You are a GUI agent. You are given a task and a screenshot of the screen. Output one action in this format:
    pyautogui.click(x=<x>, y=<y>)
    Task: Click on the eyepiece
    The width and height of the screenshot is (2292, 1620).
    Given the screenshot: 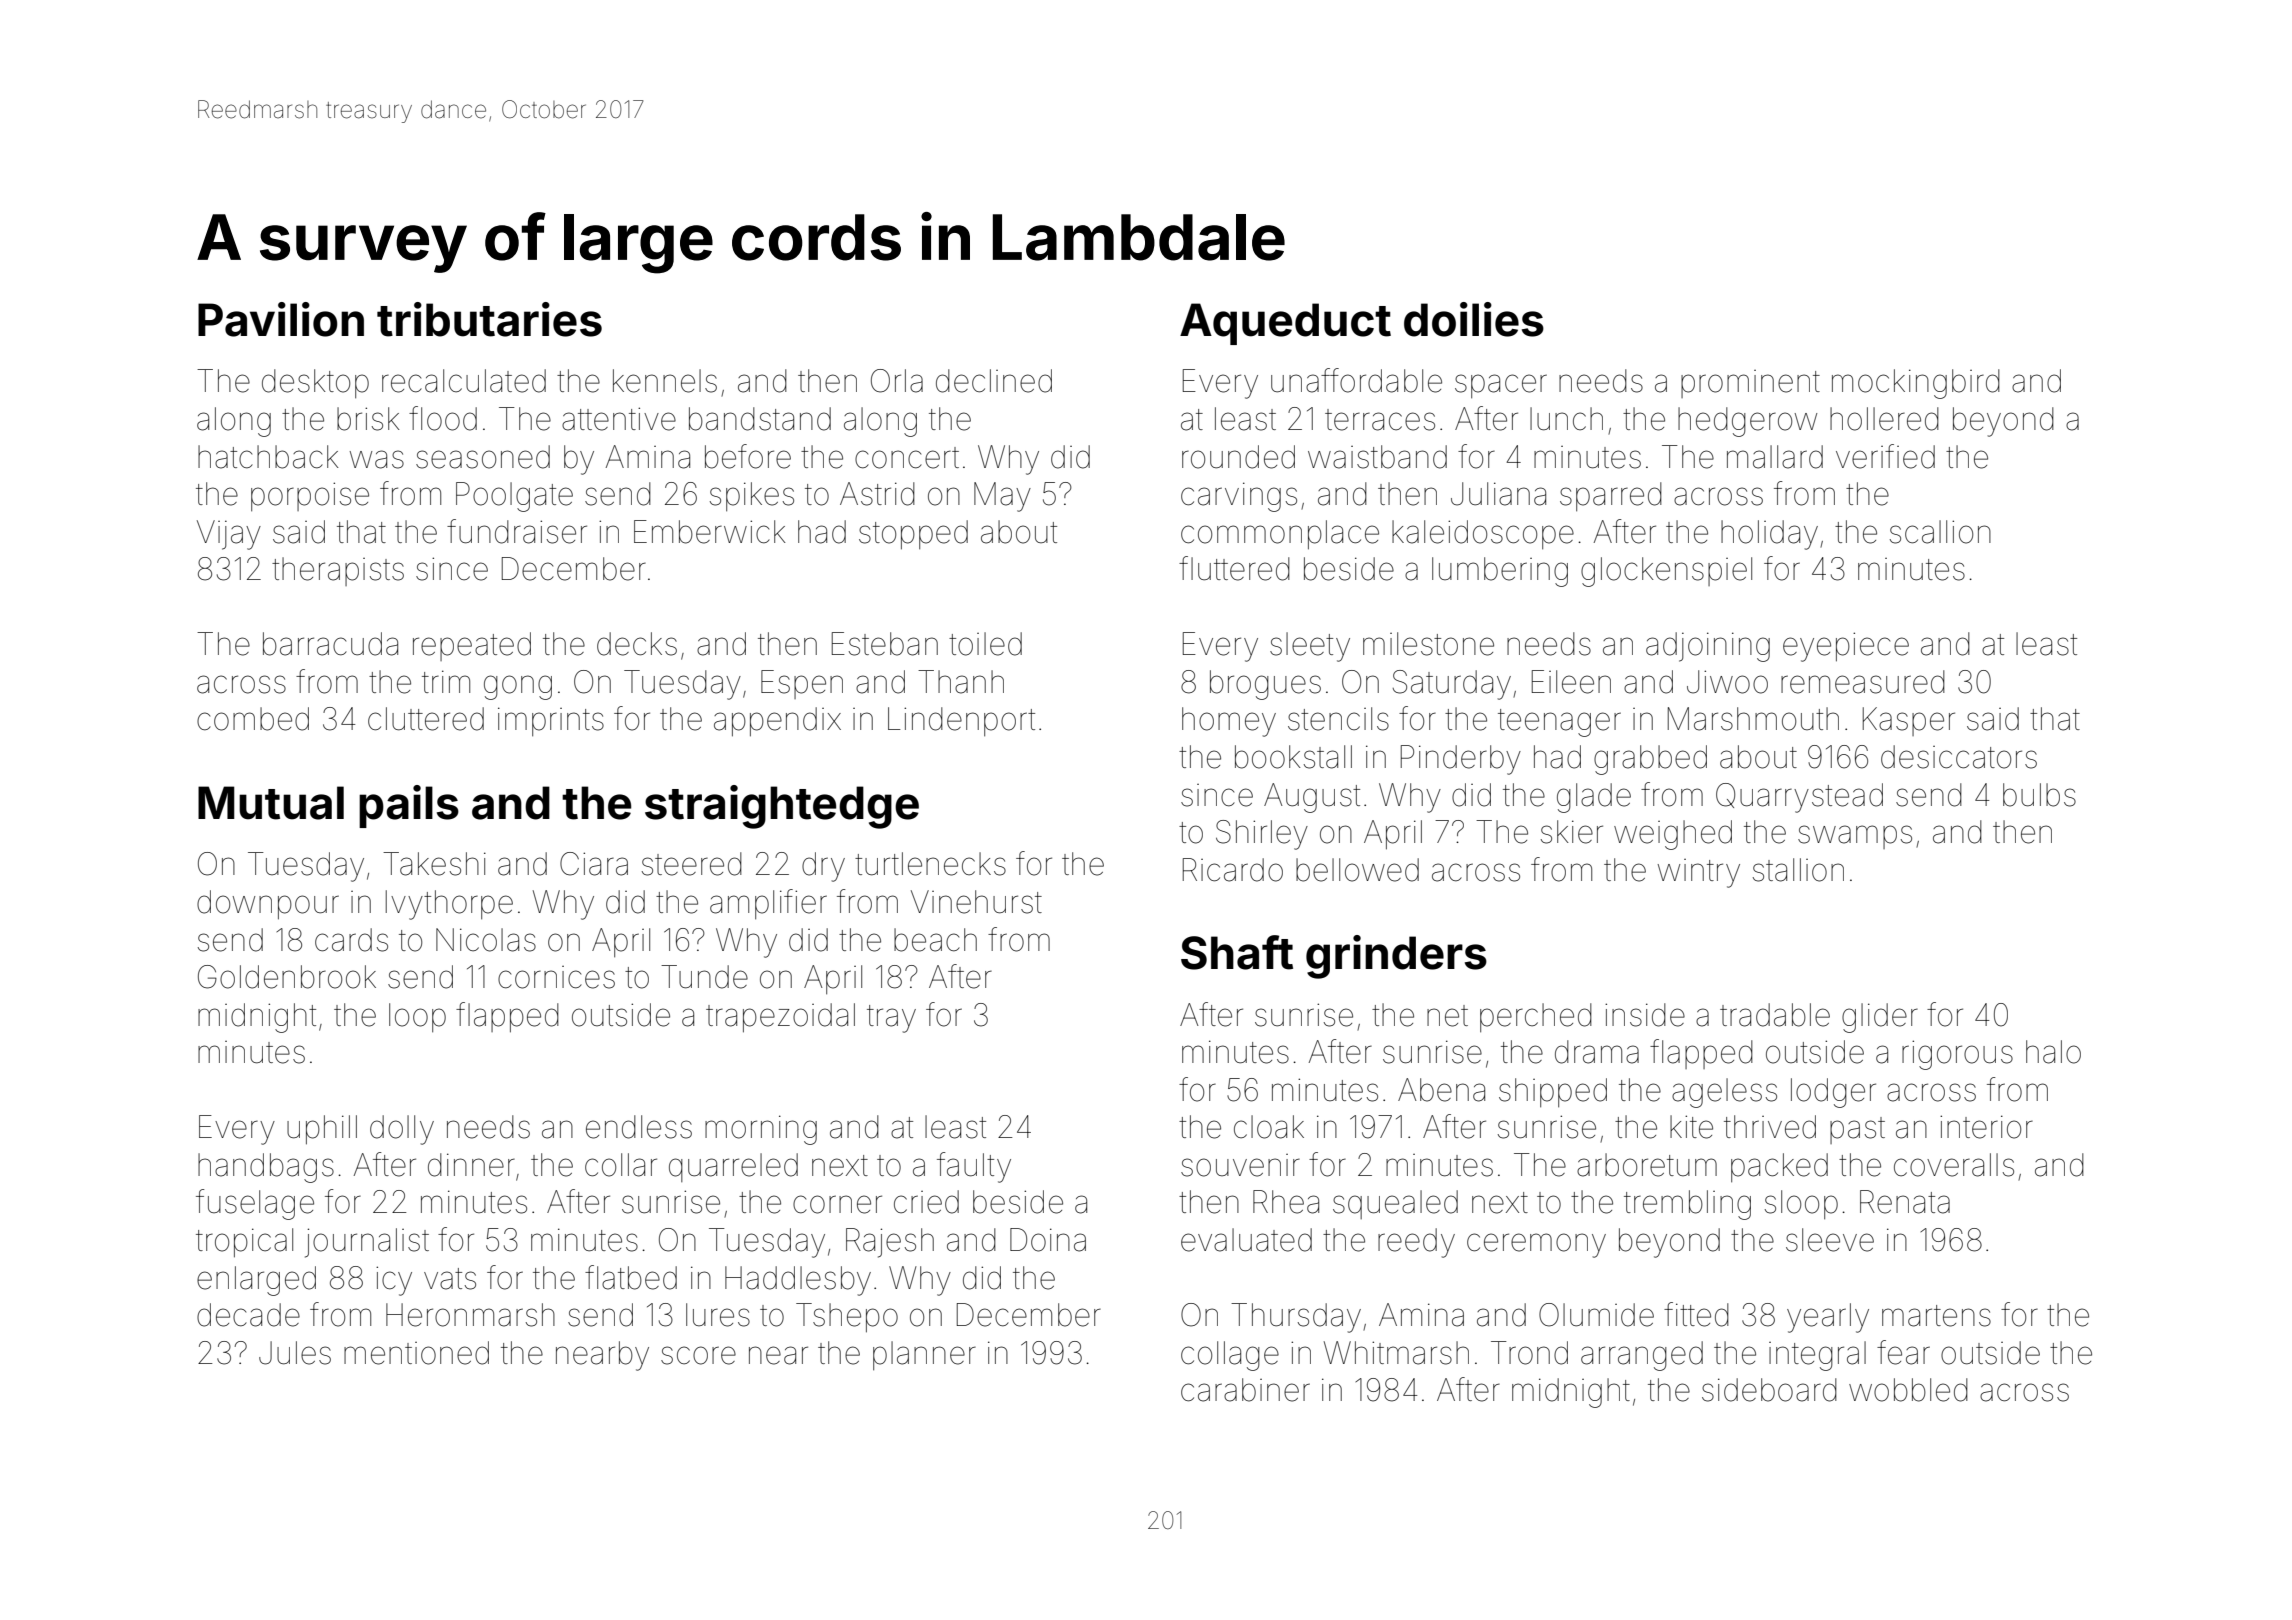 What is the action you would take?
    pyautogui.click(x=1846, y=647)
